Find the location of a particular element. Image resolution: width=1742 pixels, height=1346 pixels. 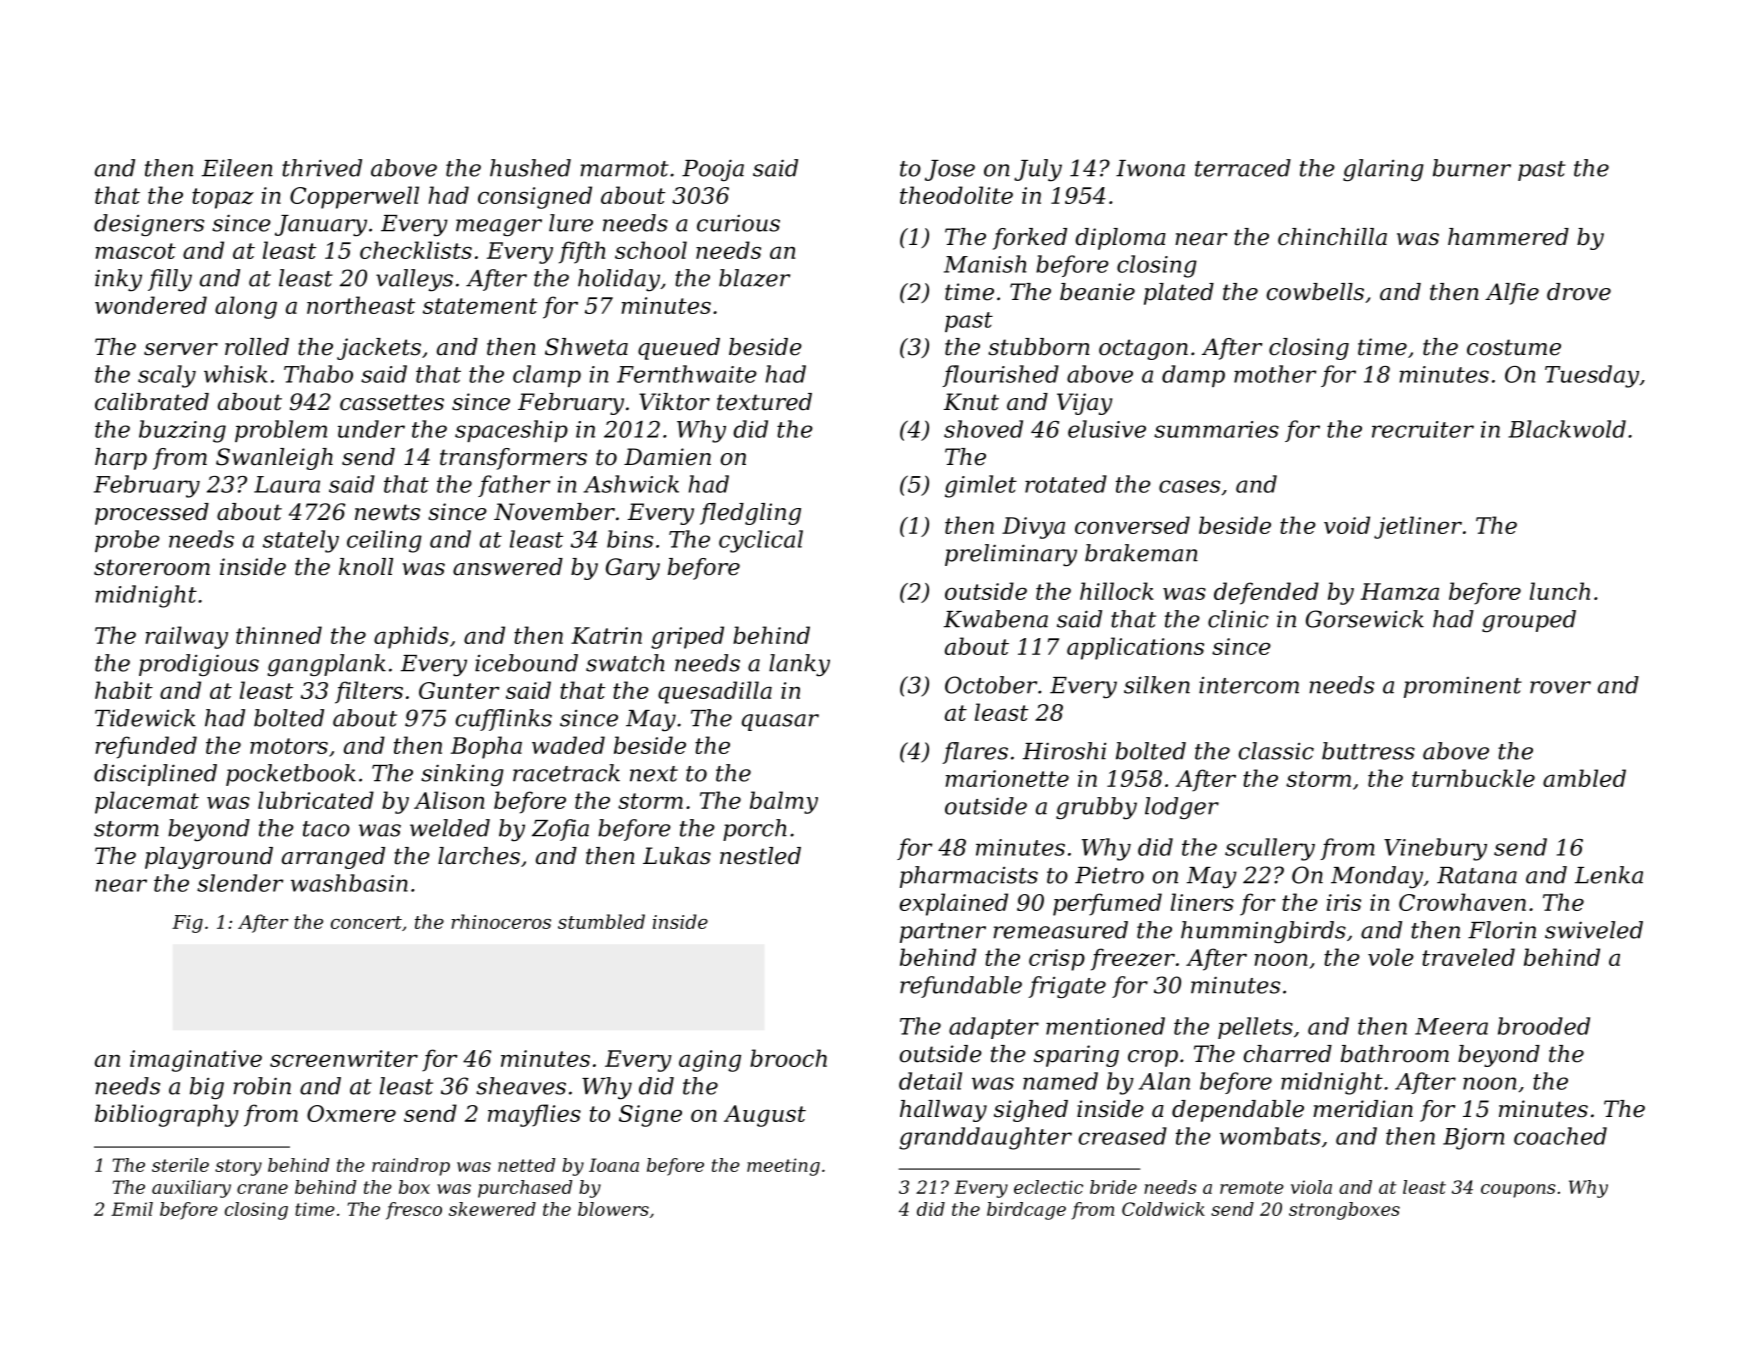

topaz is located at coordinates (223, 198).
